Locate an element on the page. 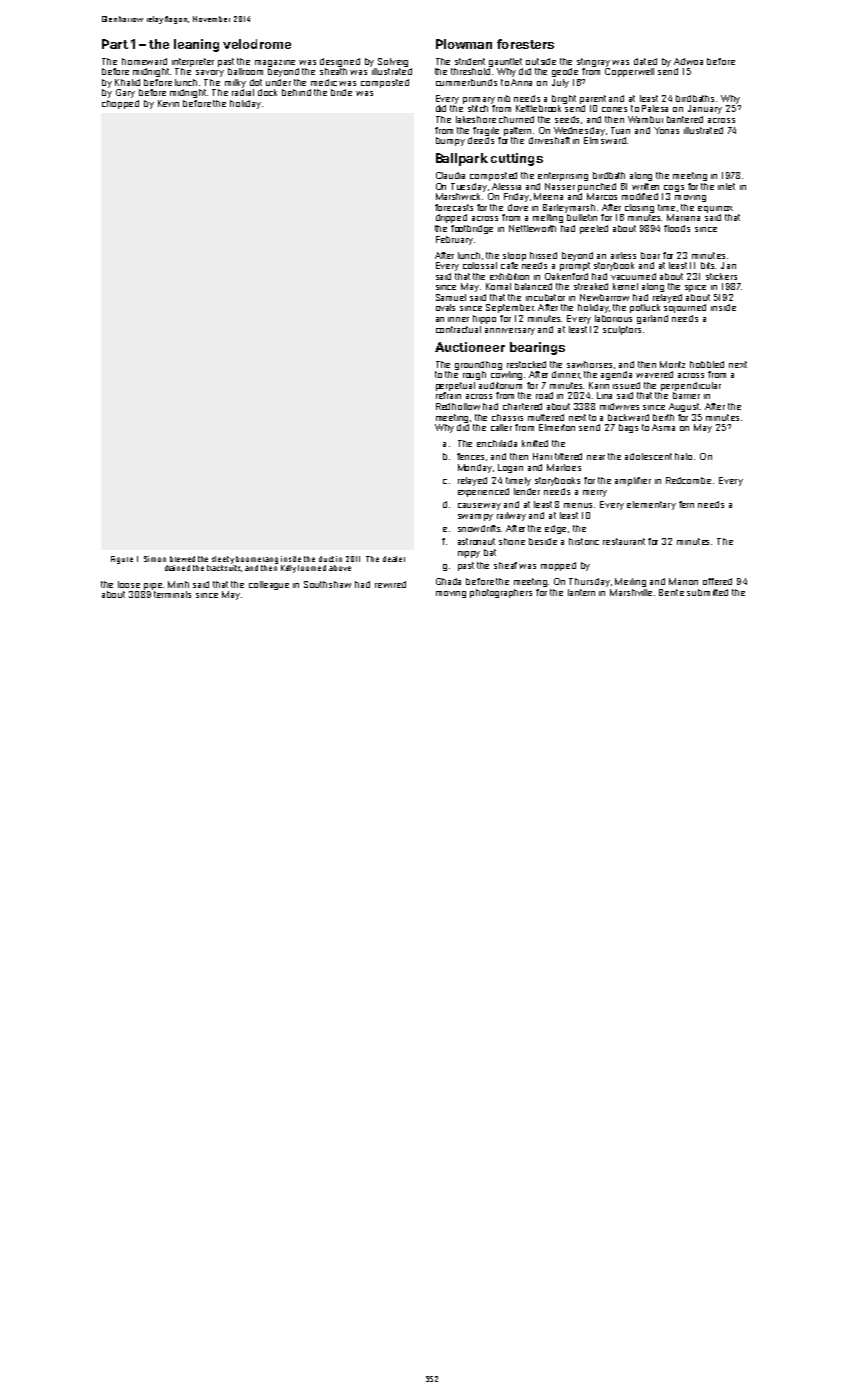 The image size is (849, 1400). Figure is located at coordinates (122, 560).
